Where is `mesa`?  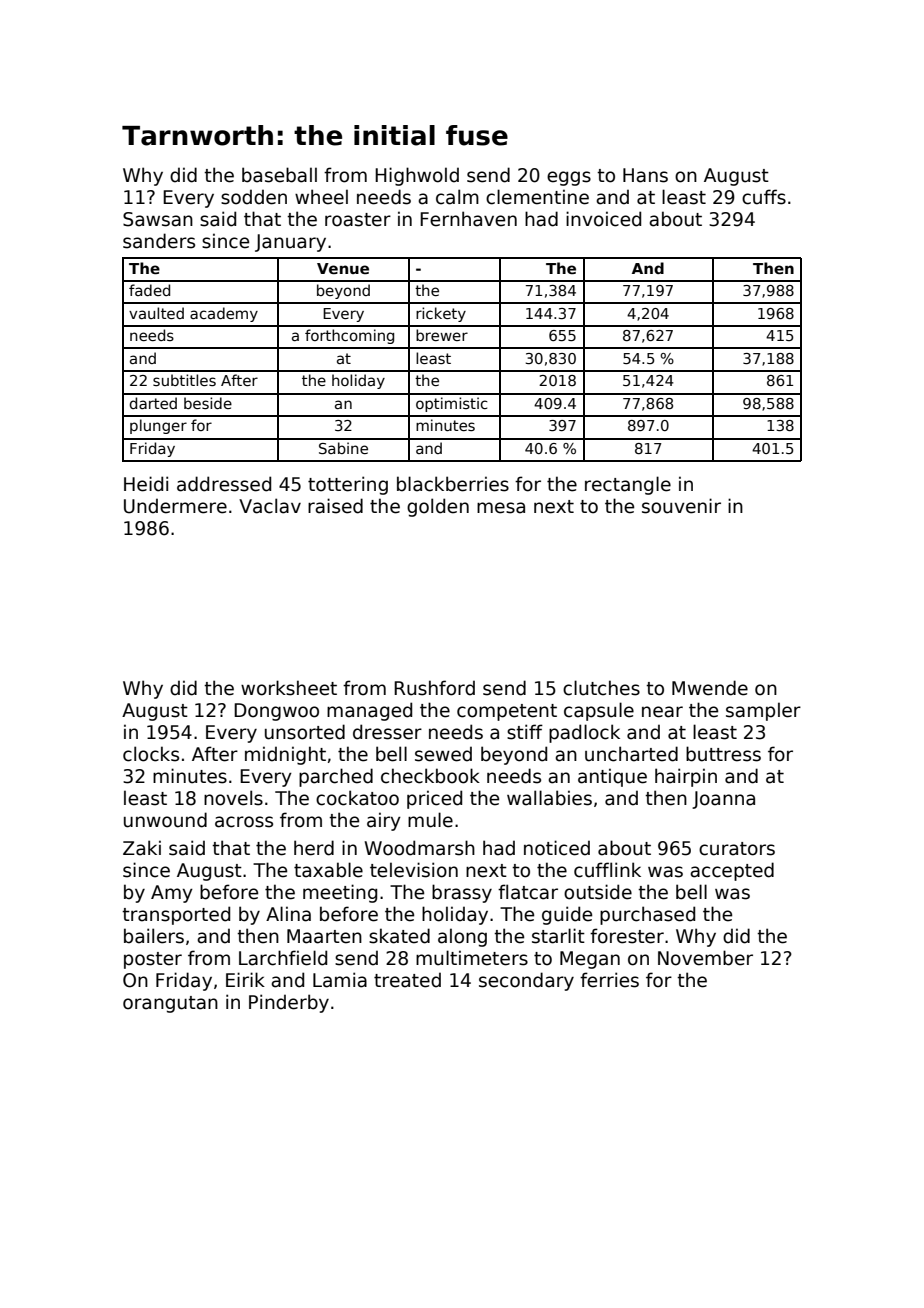
mesa is located at coordinates (501, 508).
